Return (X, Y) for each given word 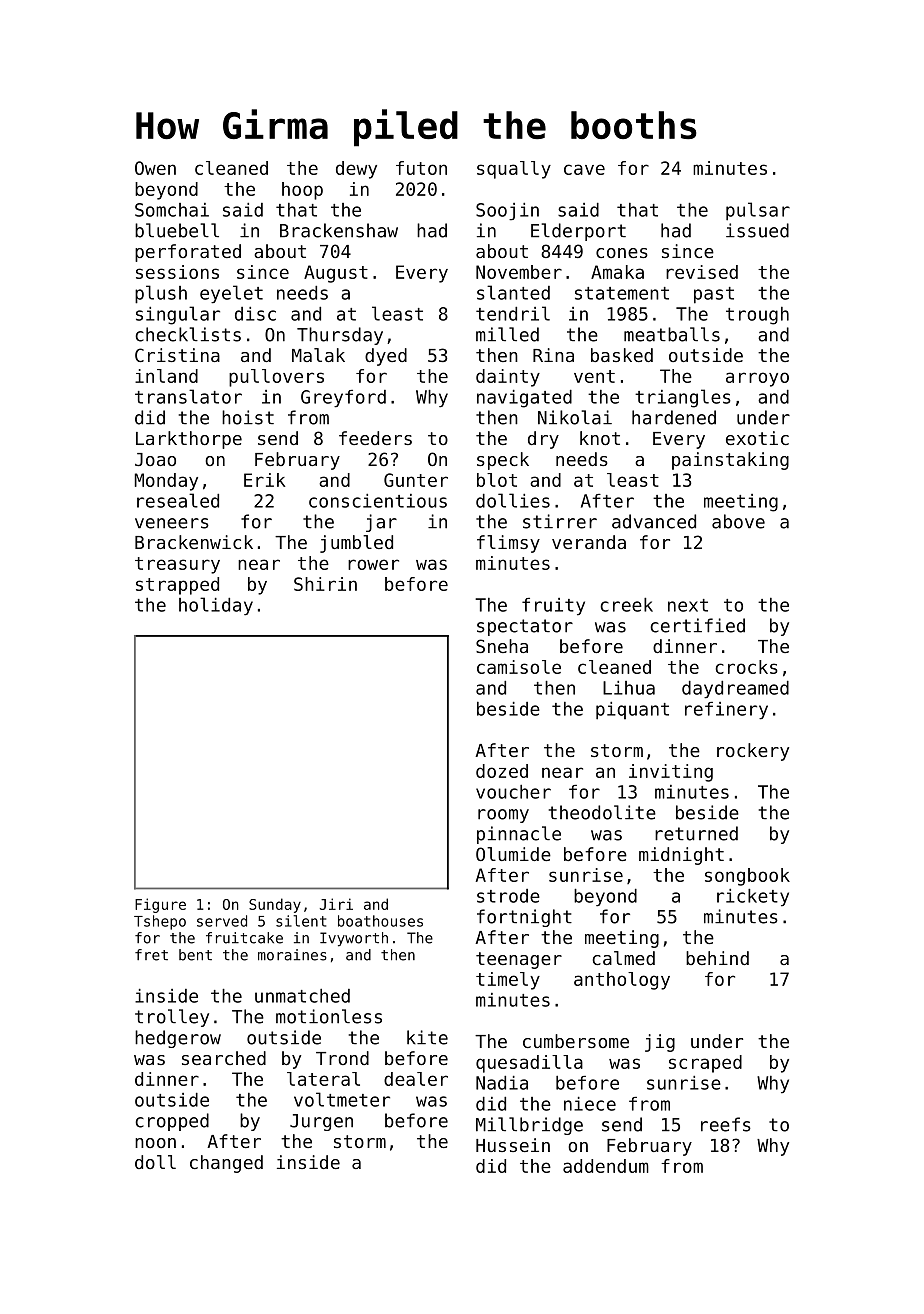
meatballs (672, 334)
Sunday (275, 905)
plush (161, 294)
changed (226, 1164)
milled (507, 334)
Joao (155, 459)
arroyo (757, 379)
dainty (508, 378)
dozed (502, 771)
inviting (671, 773)
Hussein (513, 1145)
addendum (606, 1166)
